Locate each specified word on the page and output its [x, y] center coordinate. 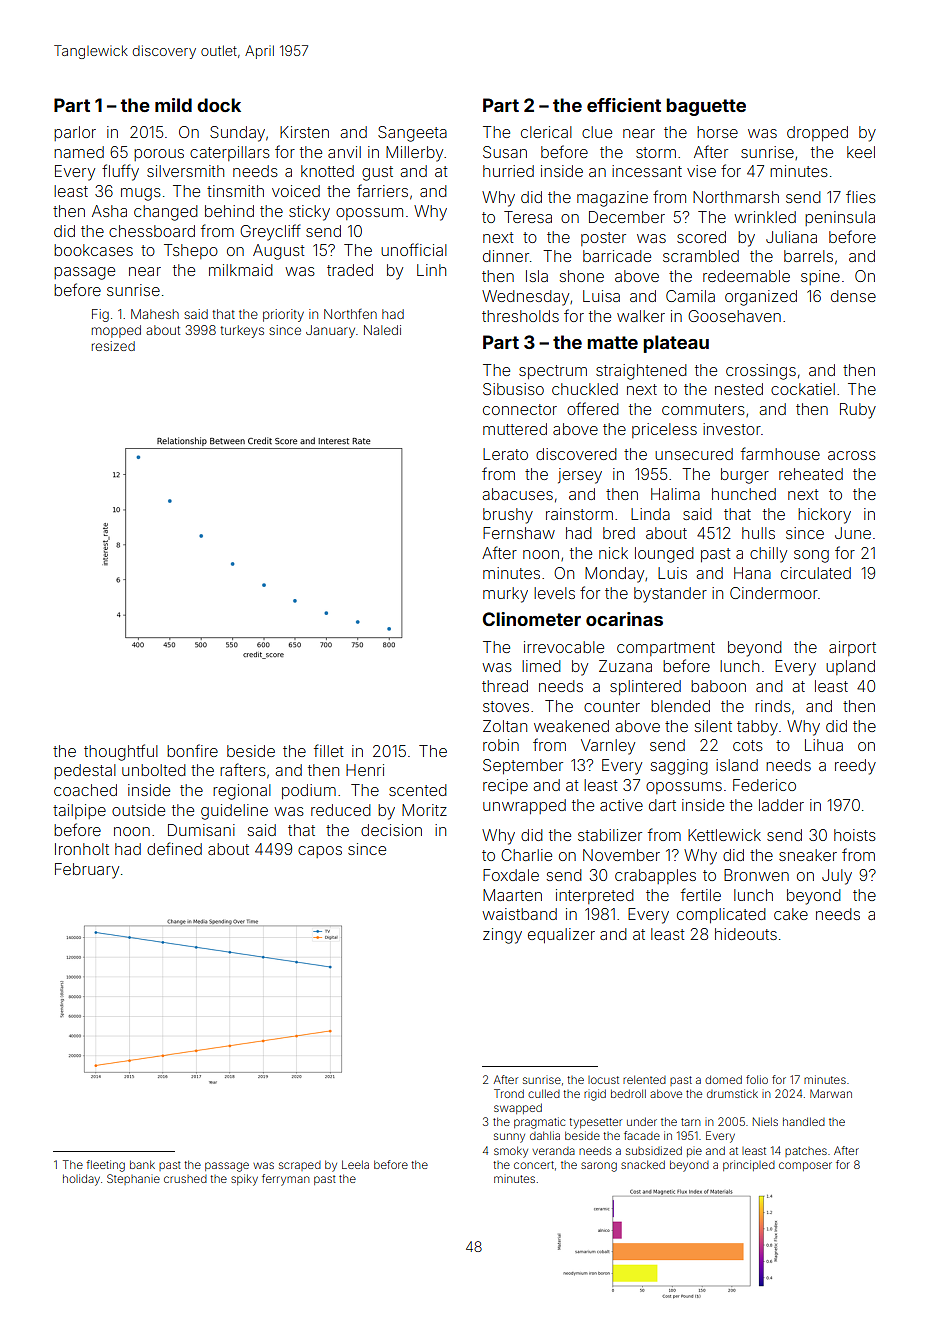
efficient [624, 105]
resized [113, 346]
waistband [519, 914]
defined [174, 848]
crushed [185, 1179]
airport [852, 648]
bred [619, 533]
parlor [75, 133]
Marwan [831, 1093]
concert [534, 1165]
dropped [817, 133]
